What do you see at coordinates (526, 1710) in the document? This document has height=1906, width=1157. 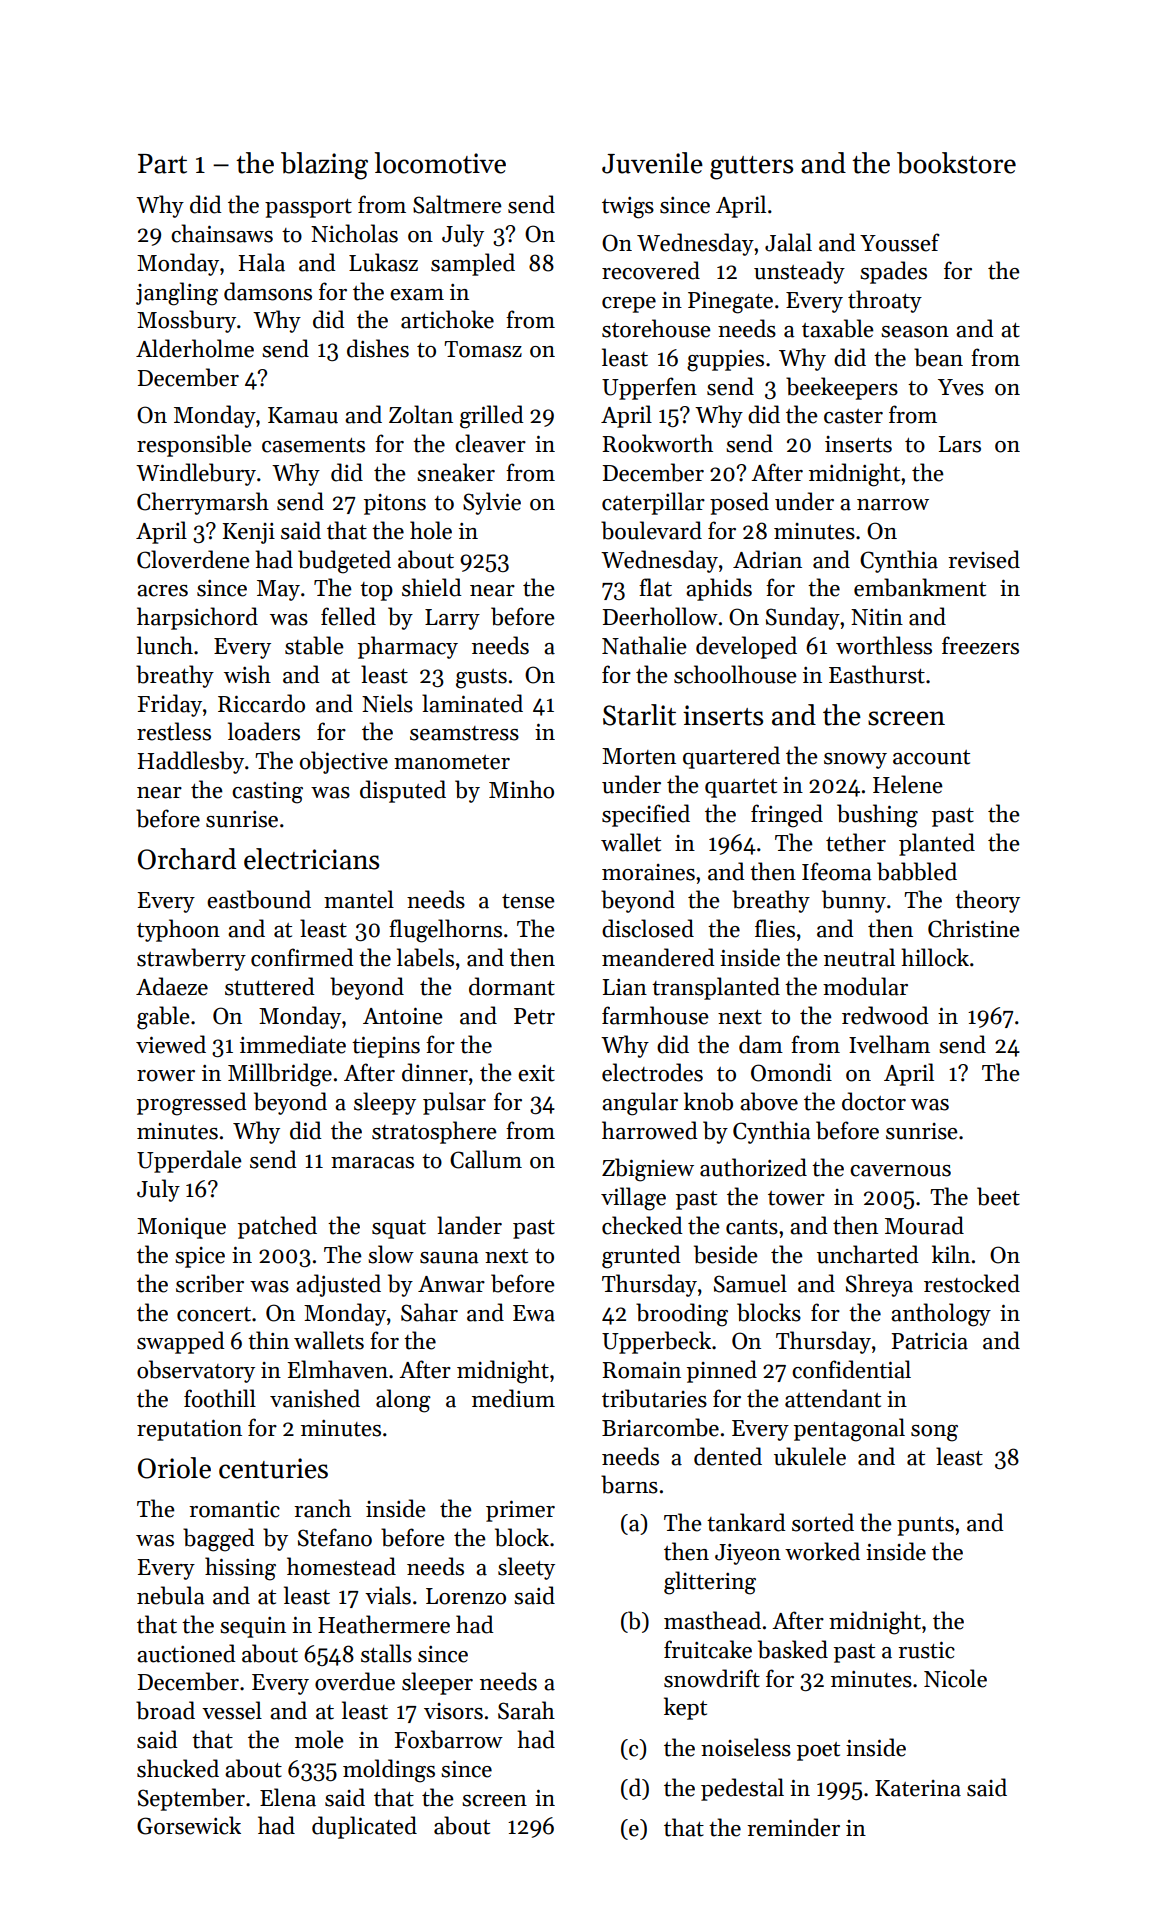 I see `Sarah` at bounding box center [526, 1710].
